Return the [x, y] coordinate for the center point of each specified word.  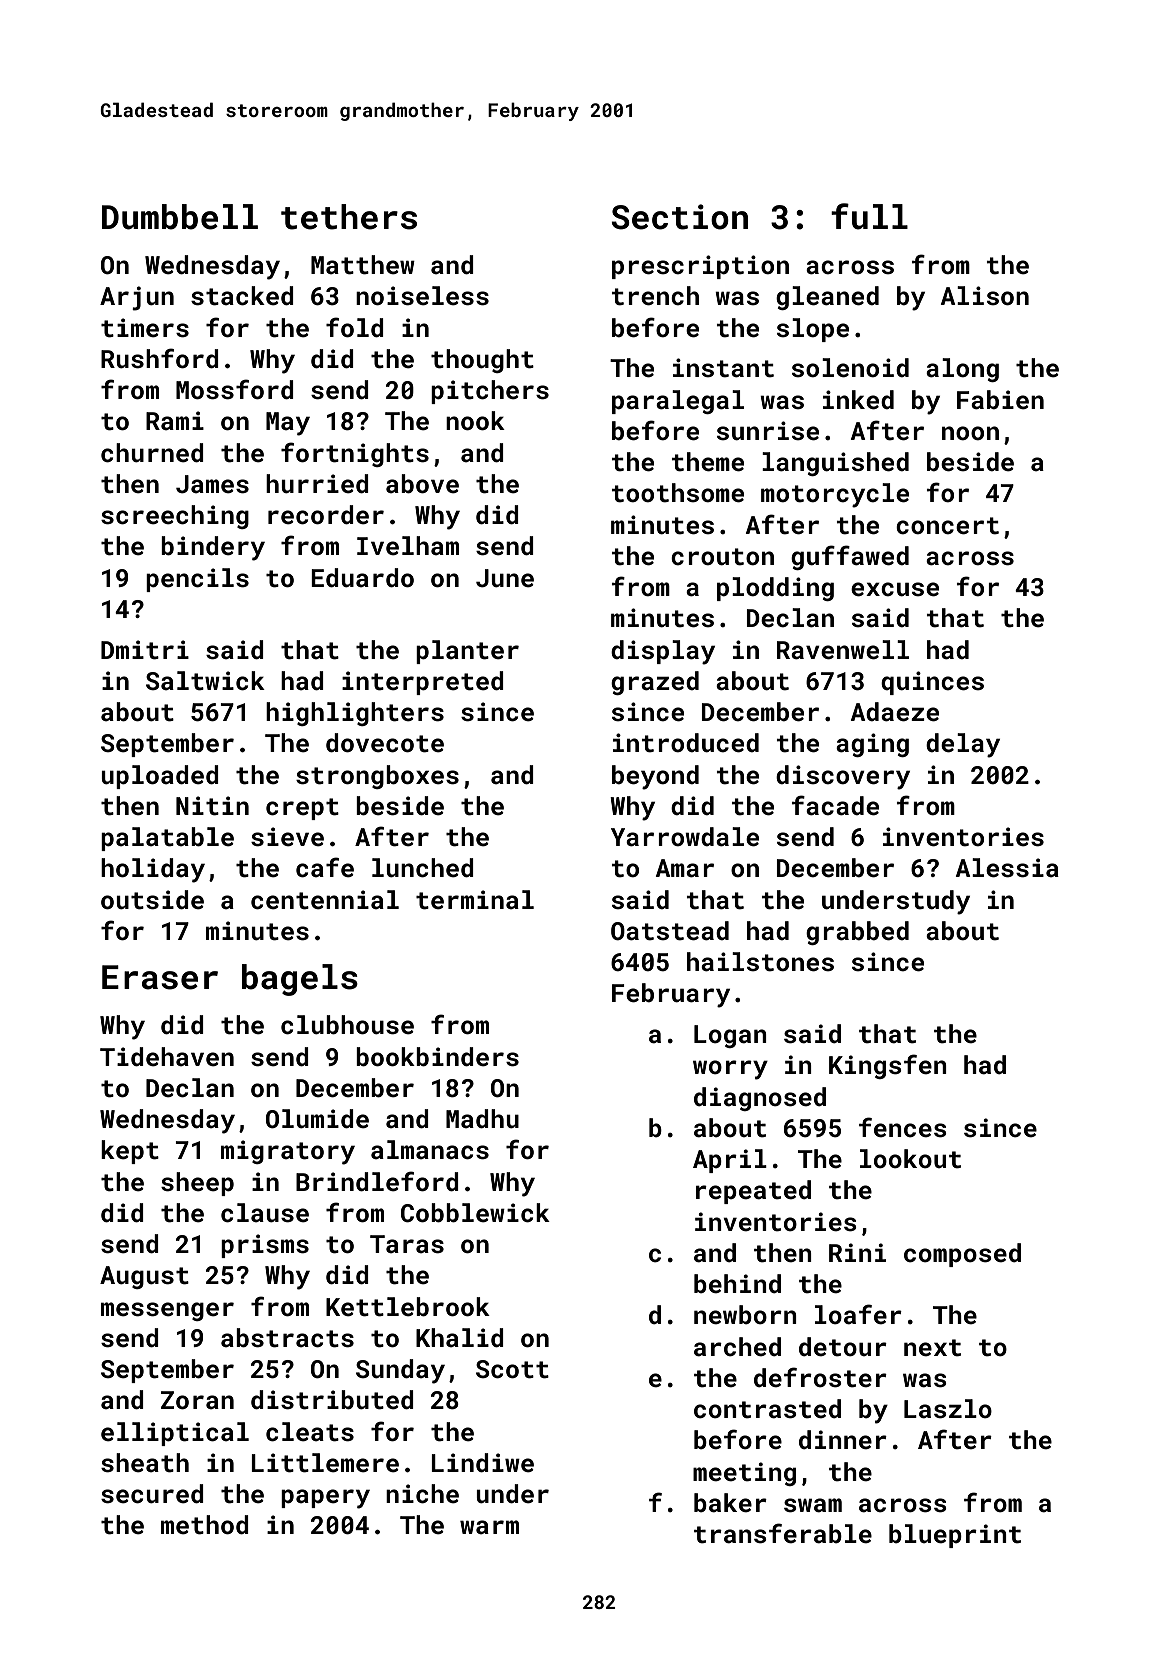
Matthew [363, 265]
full [869, 216]
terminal [475, 900]
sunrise [768, 431]
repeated [753, 1192]
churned [152, 453]
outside [152, 900]
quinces [932, 683]
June [505, 578]
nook [475, 420]
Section [679, 217]
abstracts [287, 1338]
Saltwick [205, 681]
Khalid [460, 1337]
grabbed [857, 933]
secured [152, 1494]
